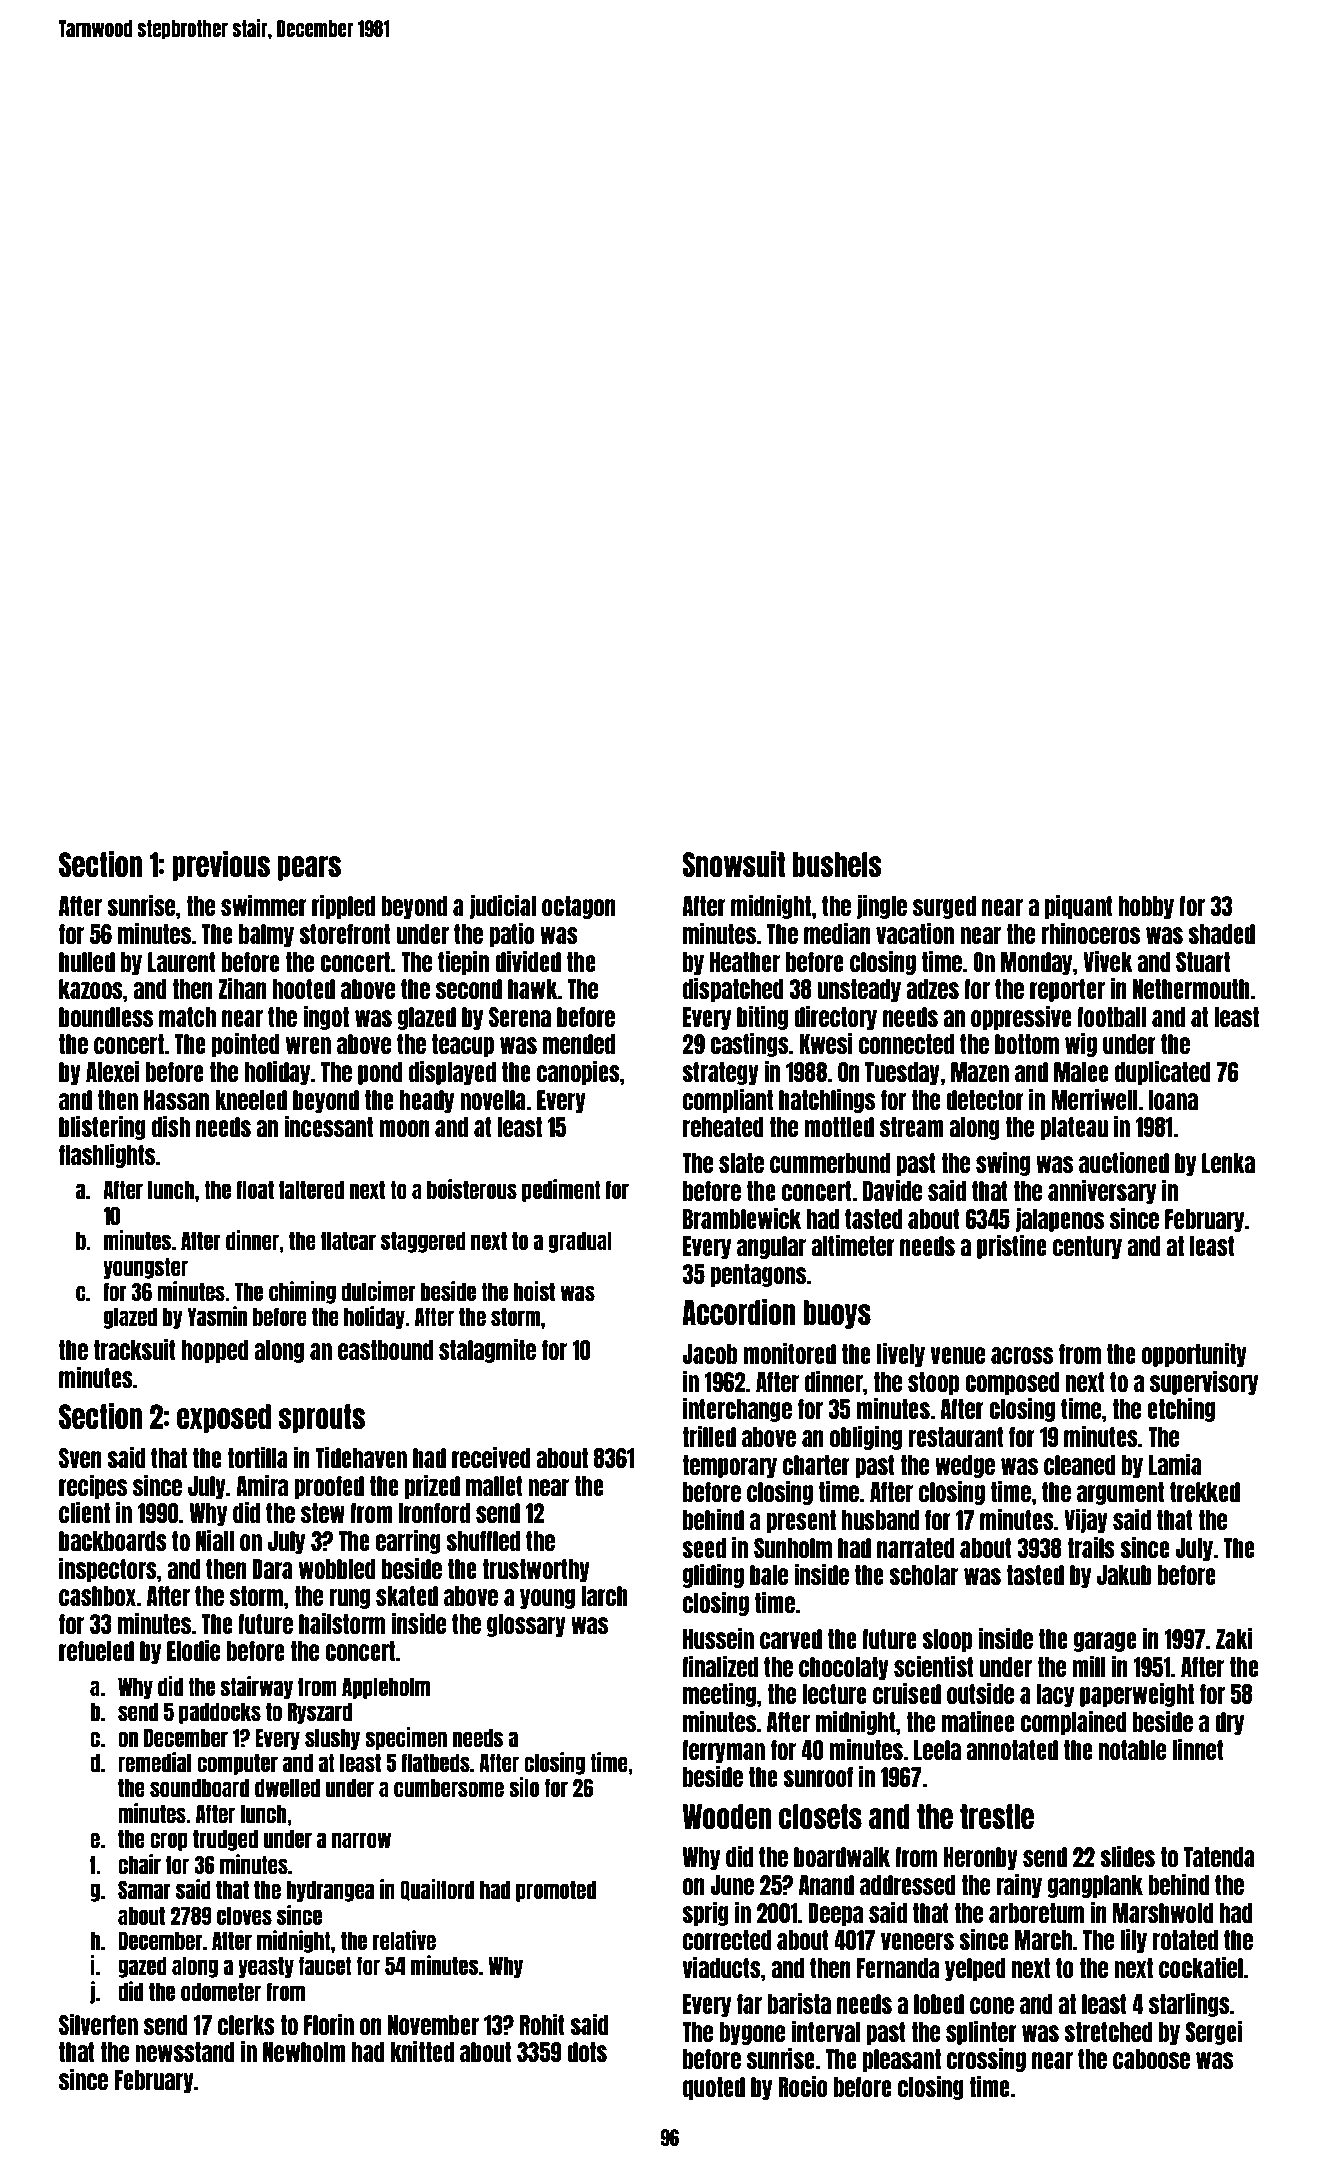  What do you see at coordinates (1221, 934) in the screenshot?
I see `shaded` at bounding box center [1221, 934].
